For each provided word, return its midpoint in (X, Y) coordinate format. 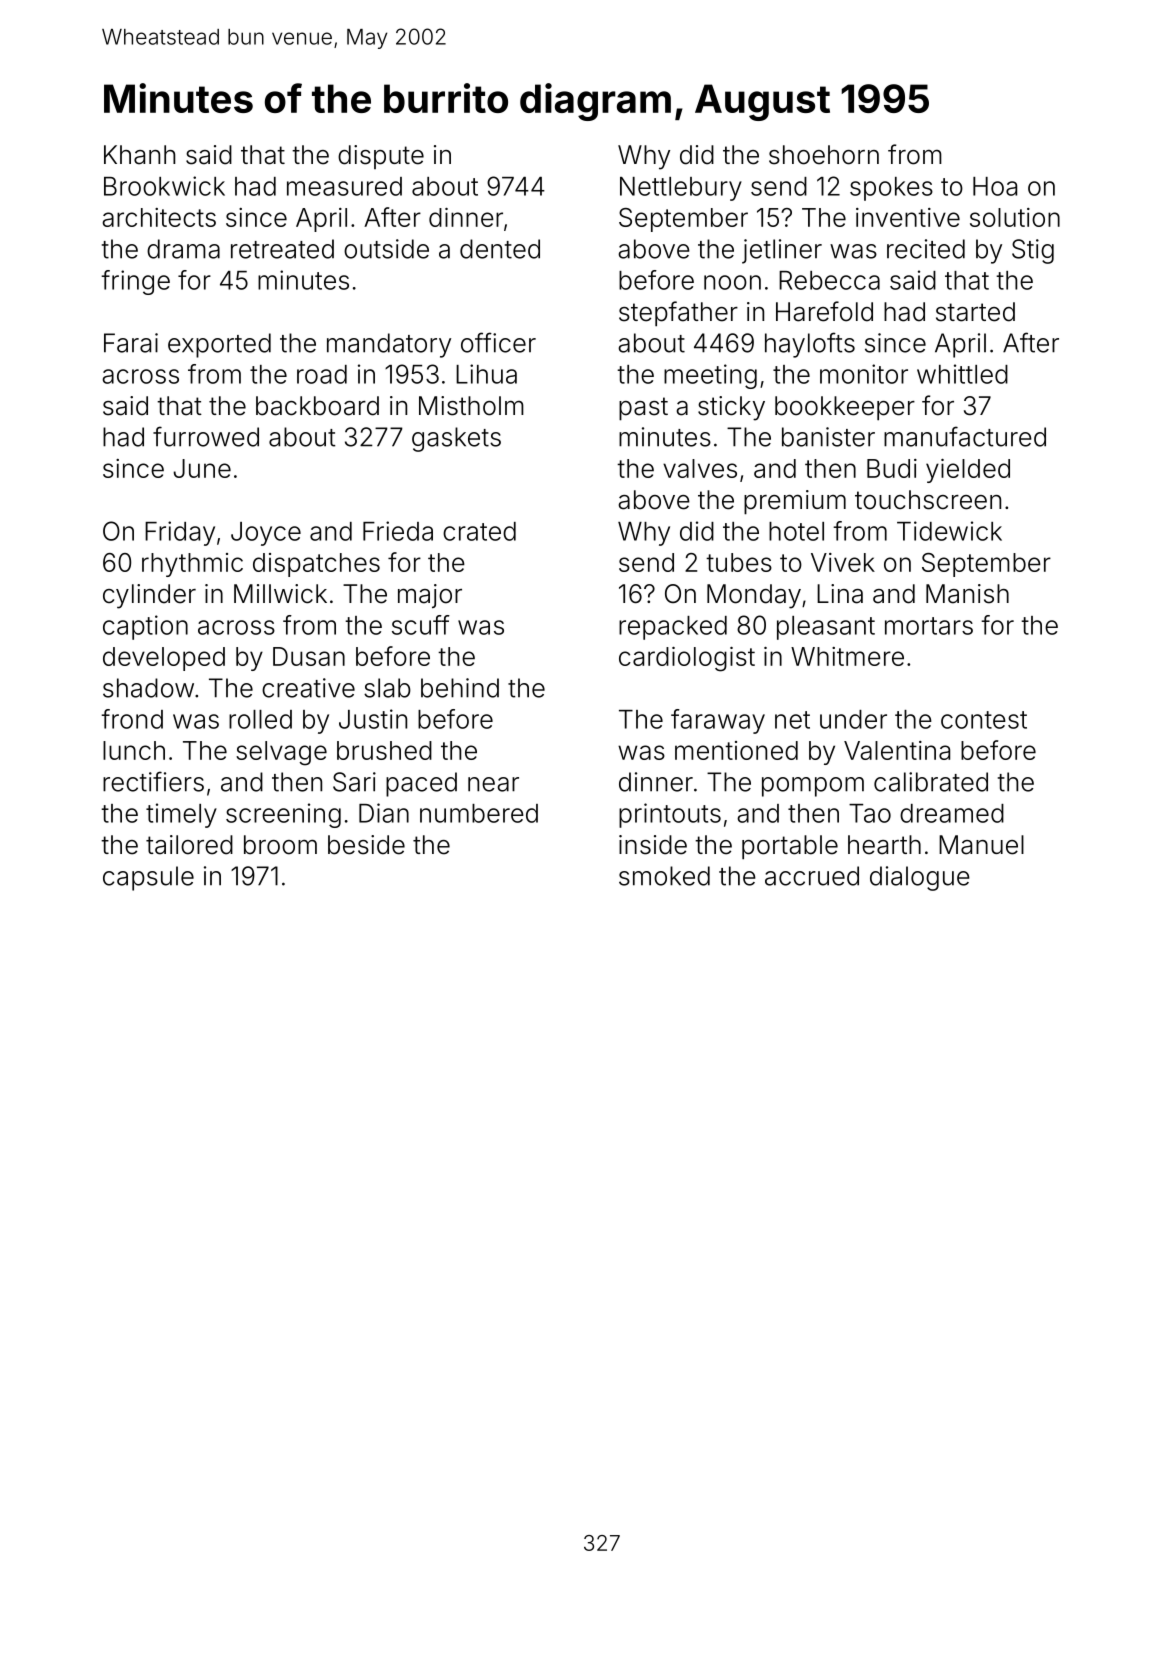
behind (460, 688)
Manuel (981, 845)
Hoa (995, 186)
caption (145, 627)
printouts (670, 815)
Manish (967, 594)
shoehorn (824, 155)
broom (280, 845)
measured (344, 186)
